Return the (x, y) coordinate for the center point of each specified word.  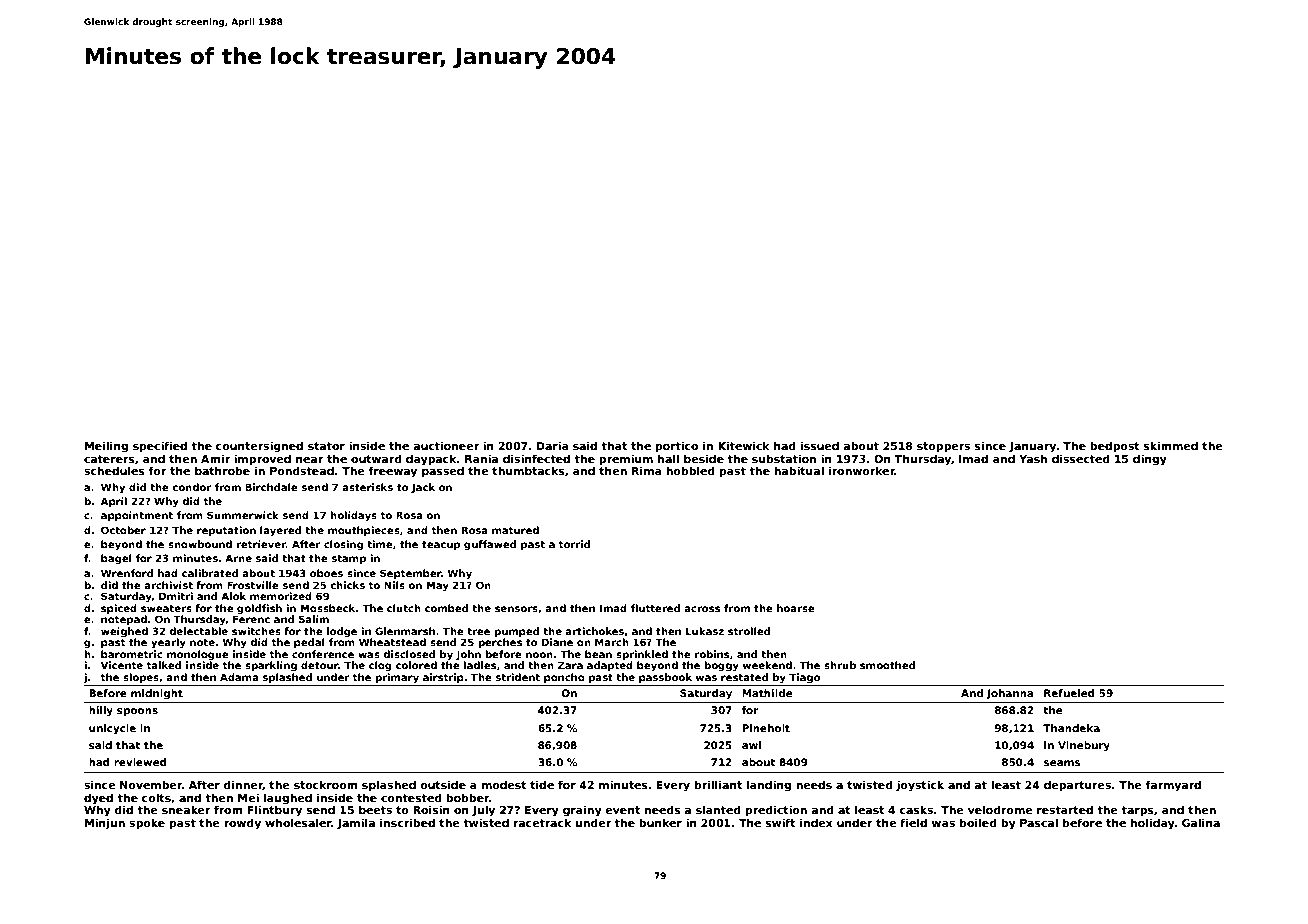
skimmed (1171, 445)
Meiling (106, 447)
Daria (553, 445)
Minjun (105, 824)
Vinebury (1084, 746)
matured (515, 530)
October (123, 530)
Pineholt (766, 728)
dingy (1150, 460)
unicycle (112, 729)
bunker (660, 822)
